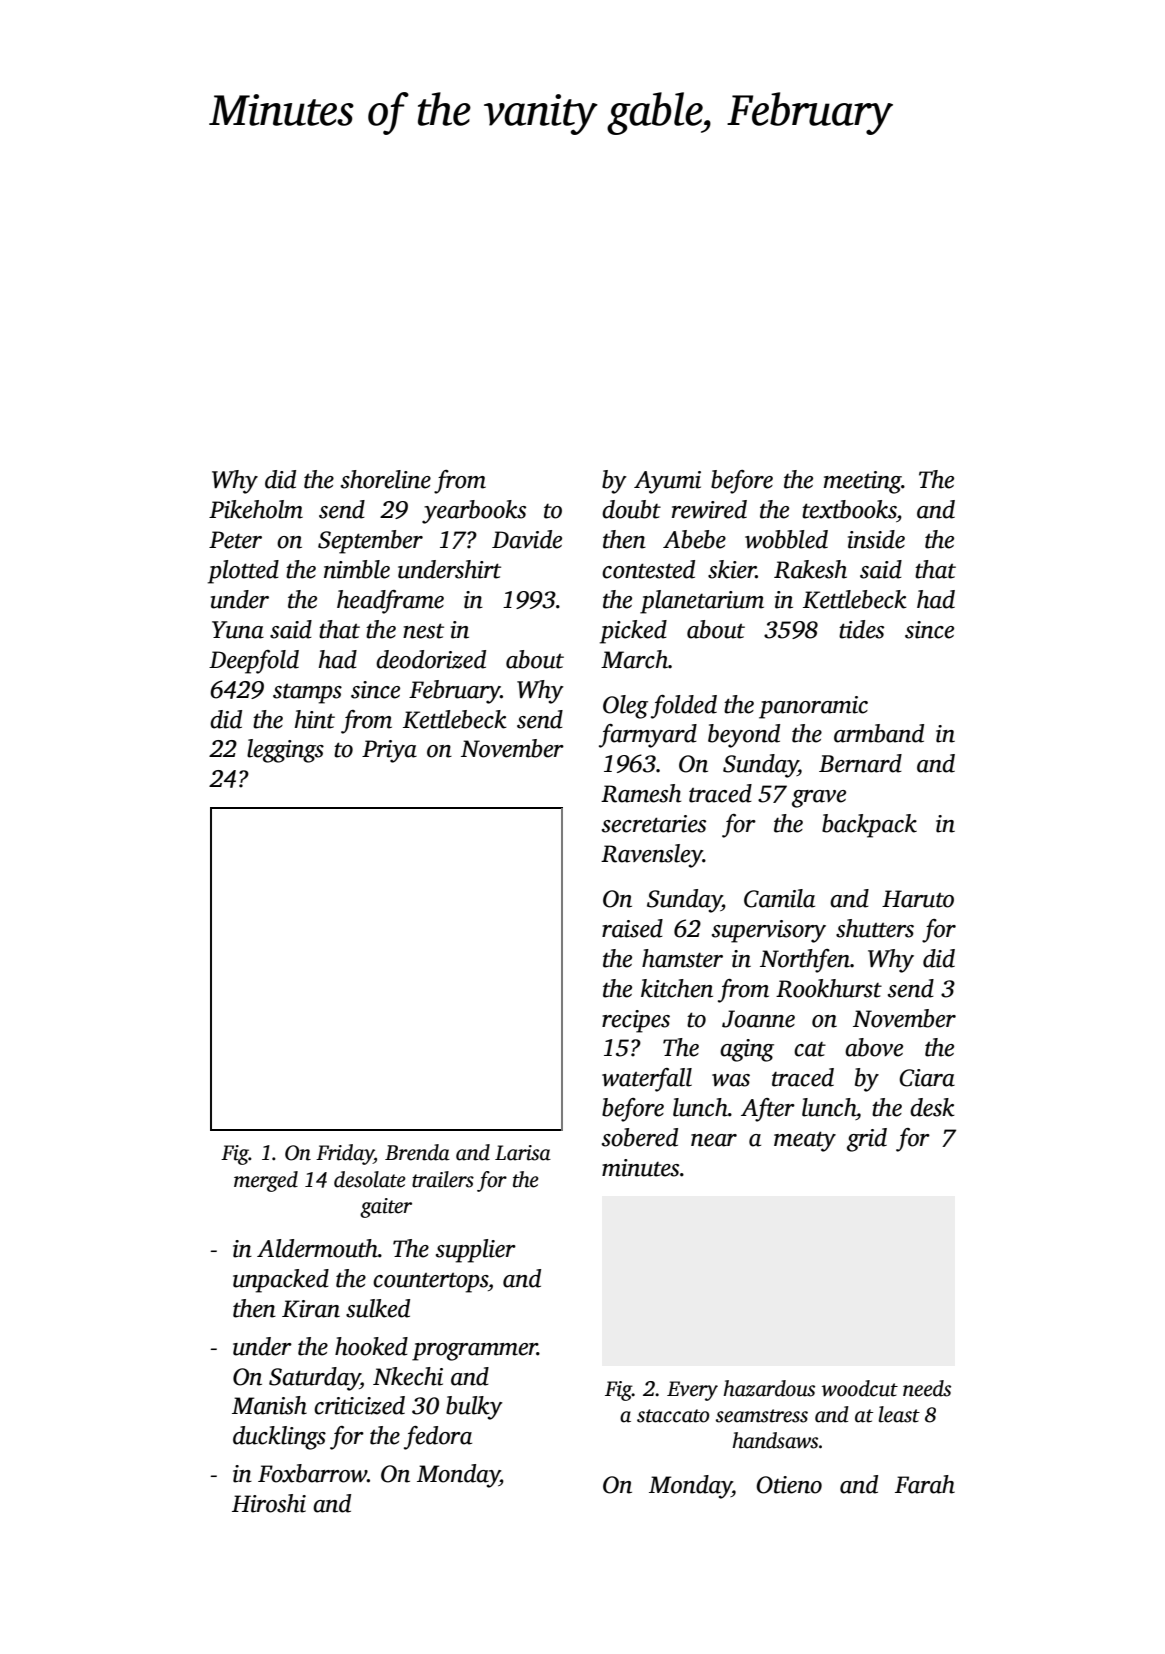 This image has width=1165, height=1654. I want to click on bulky, so click(474, 1408).
